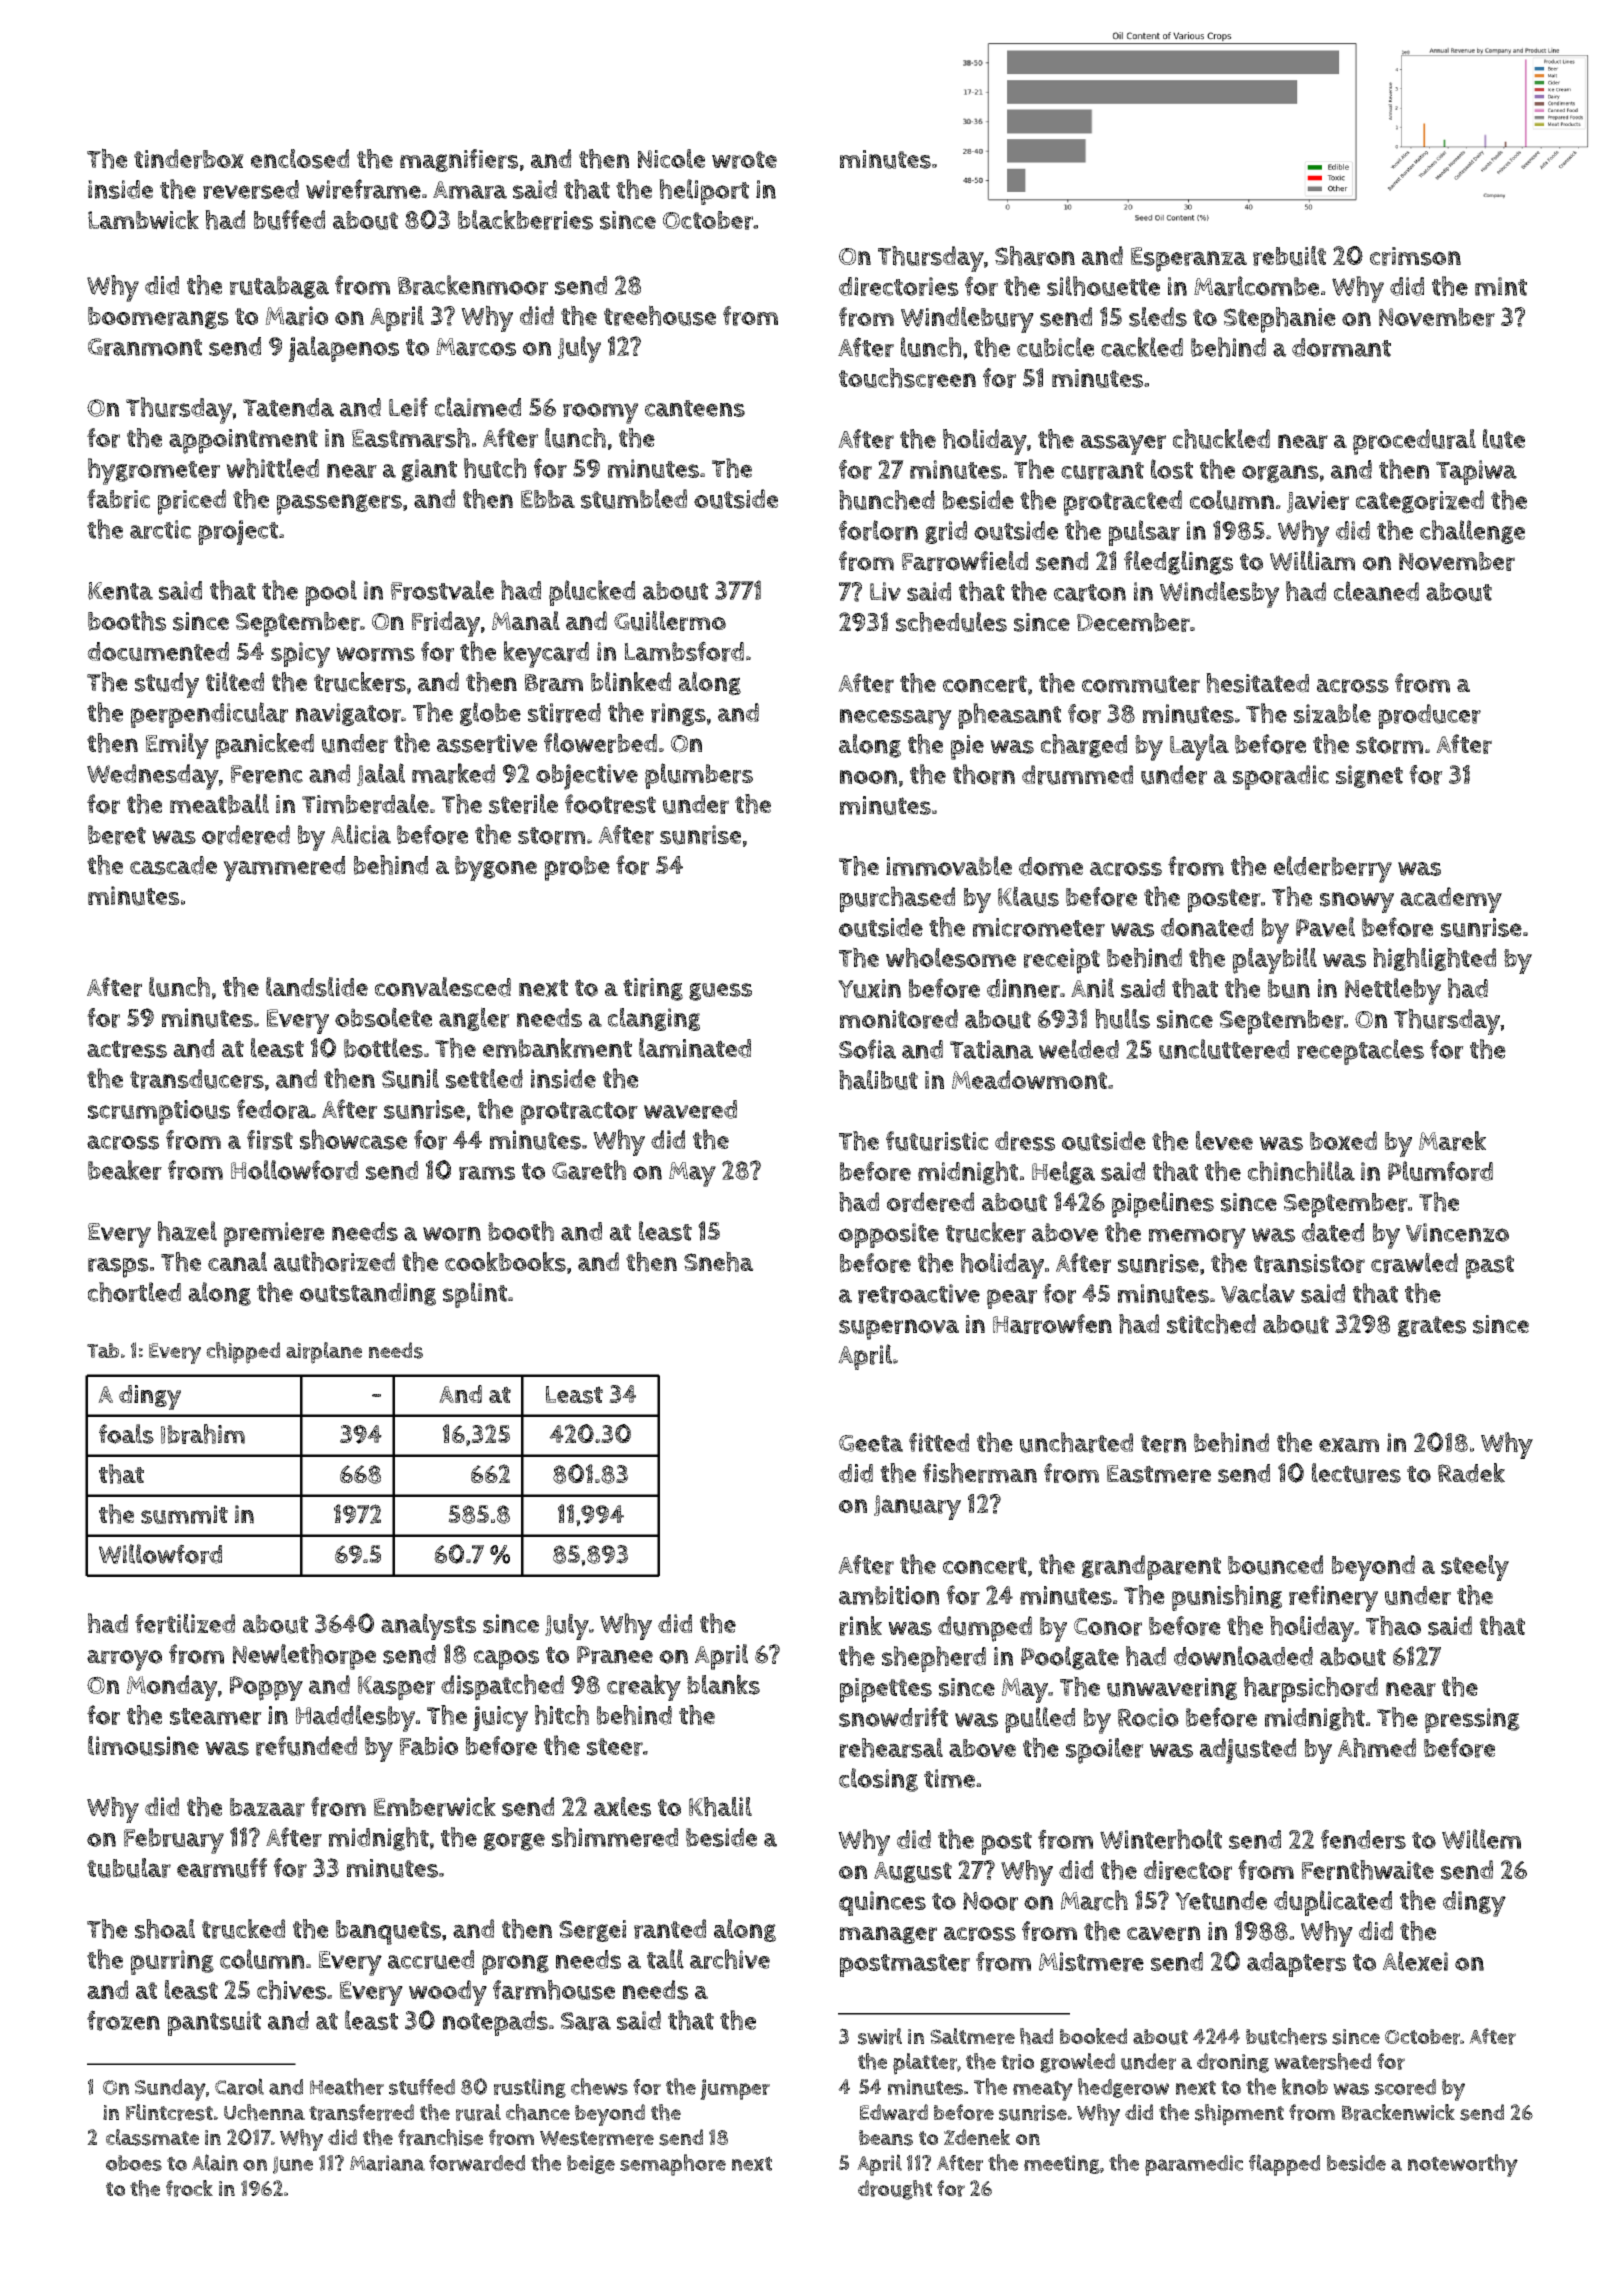 This screenshot has width=1620, height=2292. Describe the element at coordinates (660, 315) in the screenshot. I see `treehouse` at that location.
